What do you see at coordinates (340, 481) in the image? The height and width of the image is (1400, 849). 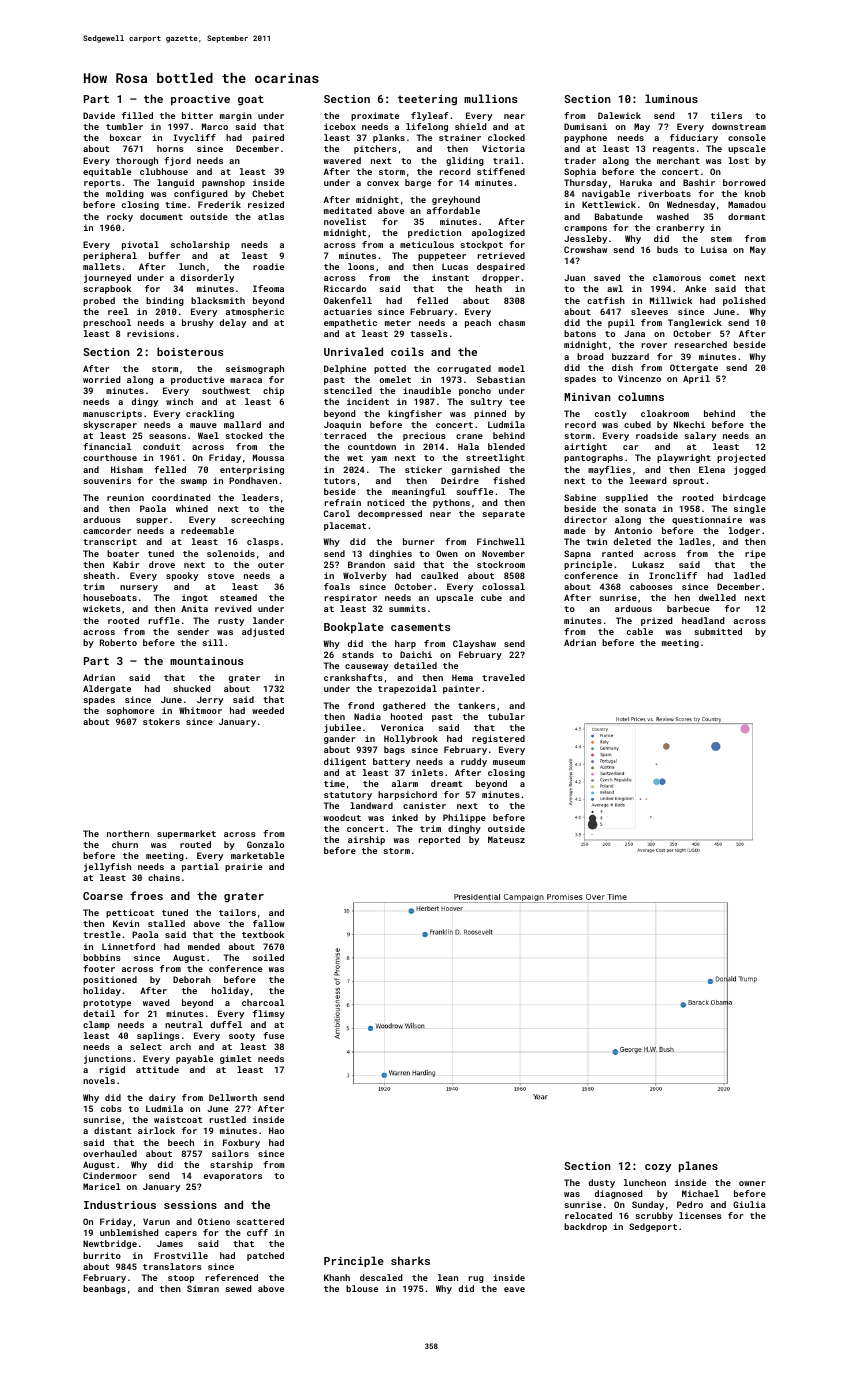 I see `tutors` at bounding box center [340, 481].
